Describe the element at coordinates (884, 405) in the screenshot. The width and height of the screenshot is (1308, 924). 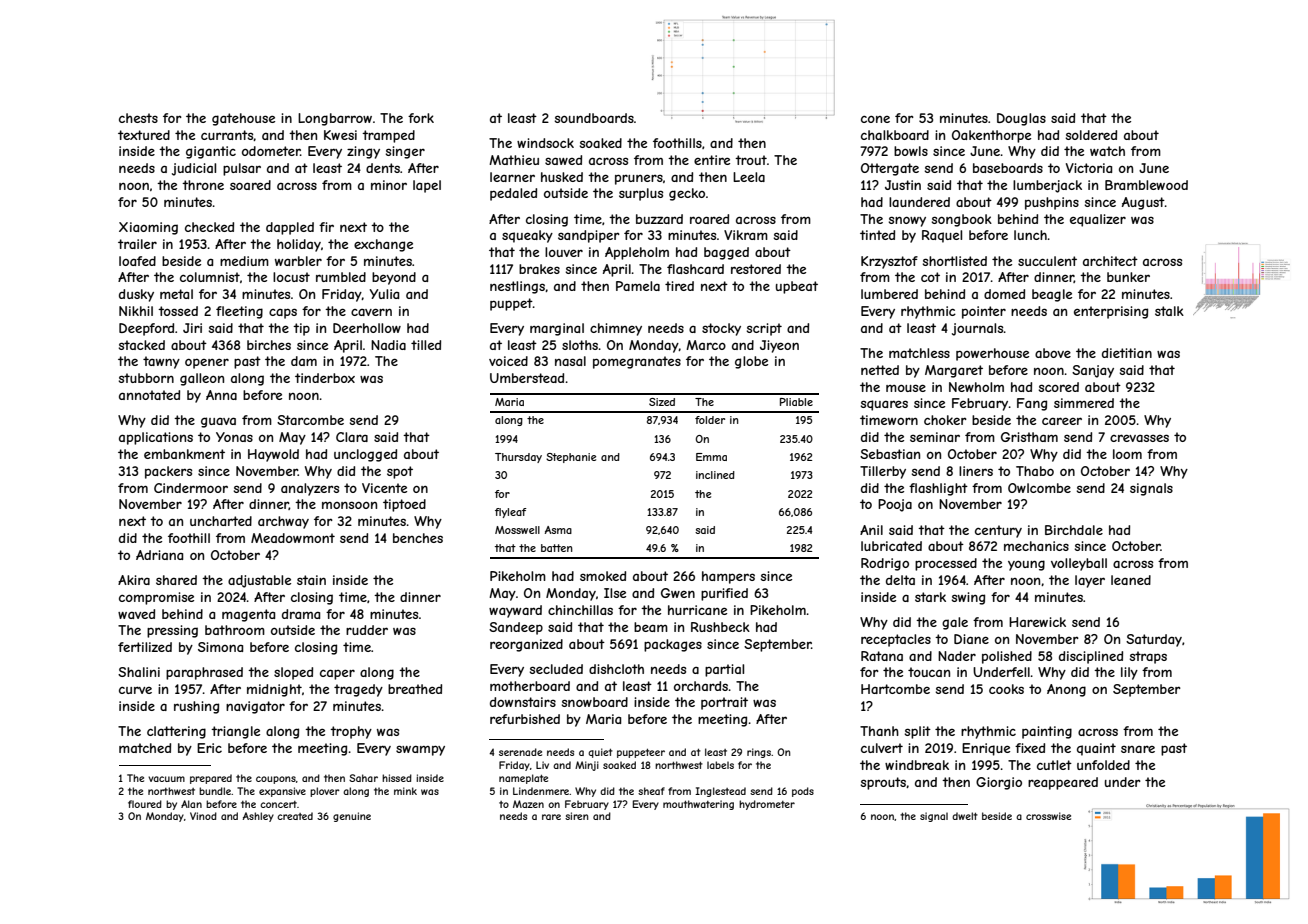
I see `squares` at that location.
